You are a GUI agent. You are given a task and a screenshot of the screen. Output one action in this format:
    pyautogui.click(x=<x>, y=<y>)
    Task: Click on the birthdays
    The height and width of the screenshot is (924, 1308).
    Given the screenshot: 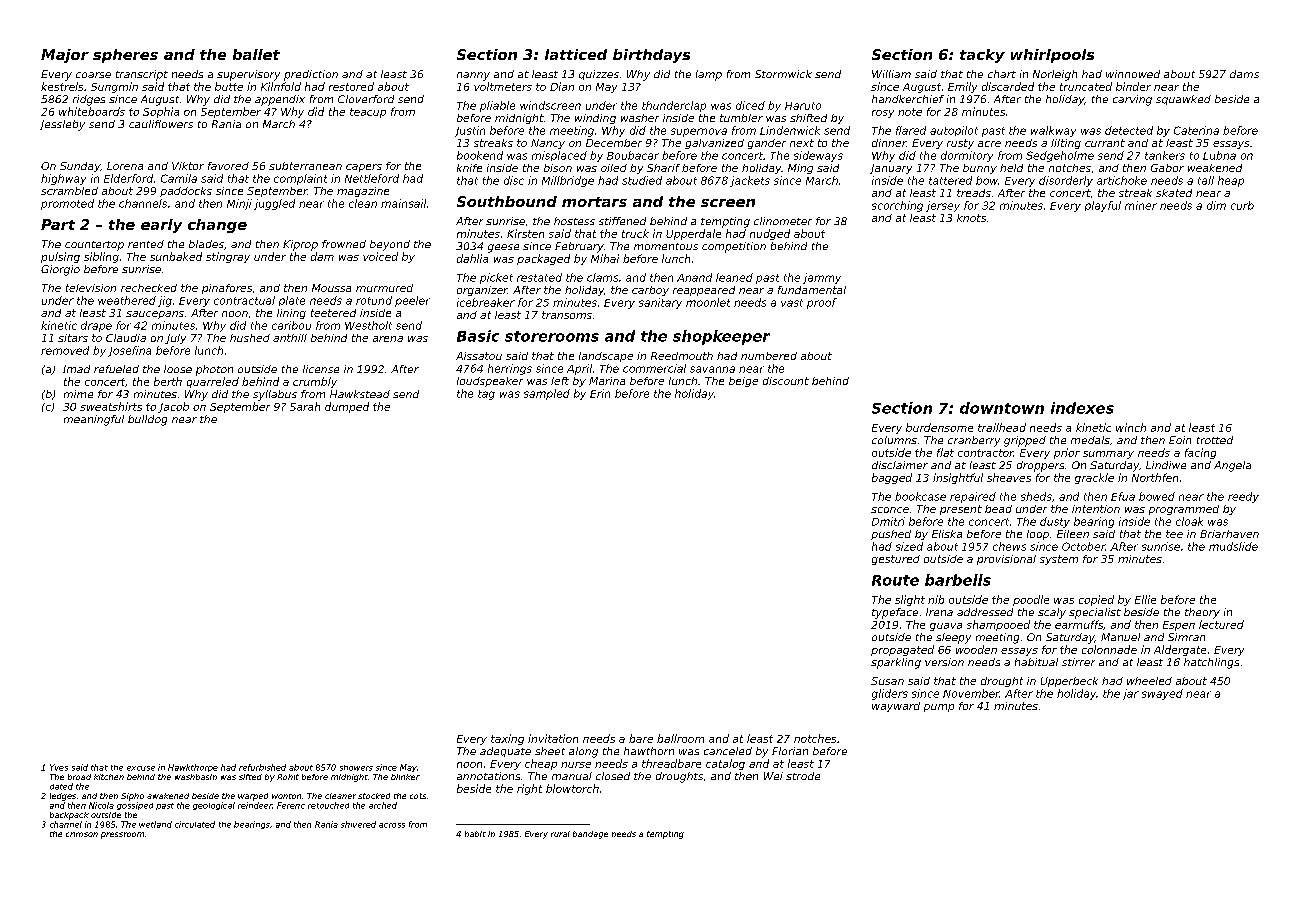 What is the action you would take?
    pyautogui.click(x=651, y=56)
